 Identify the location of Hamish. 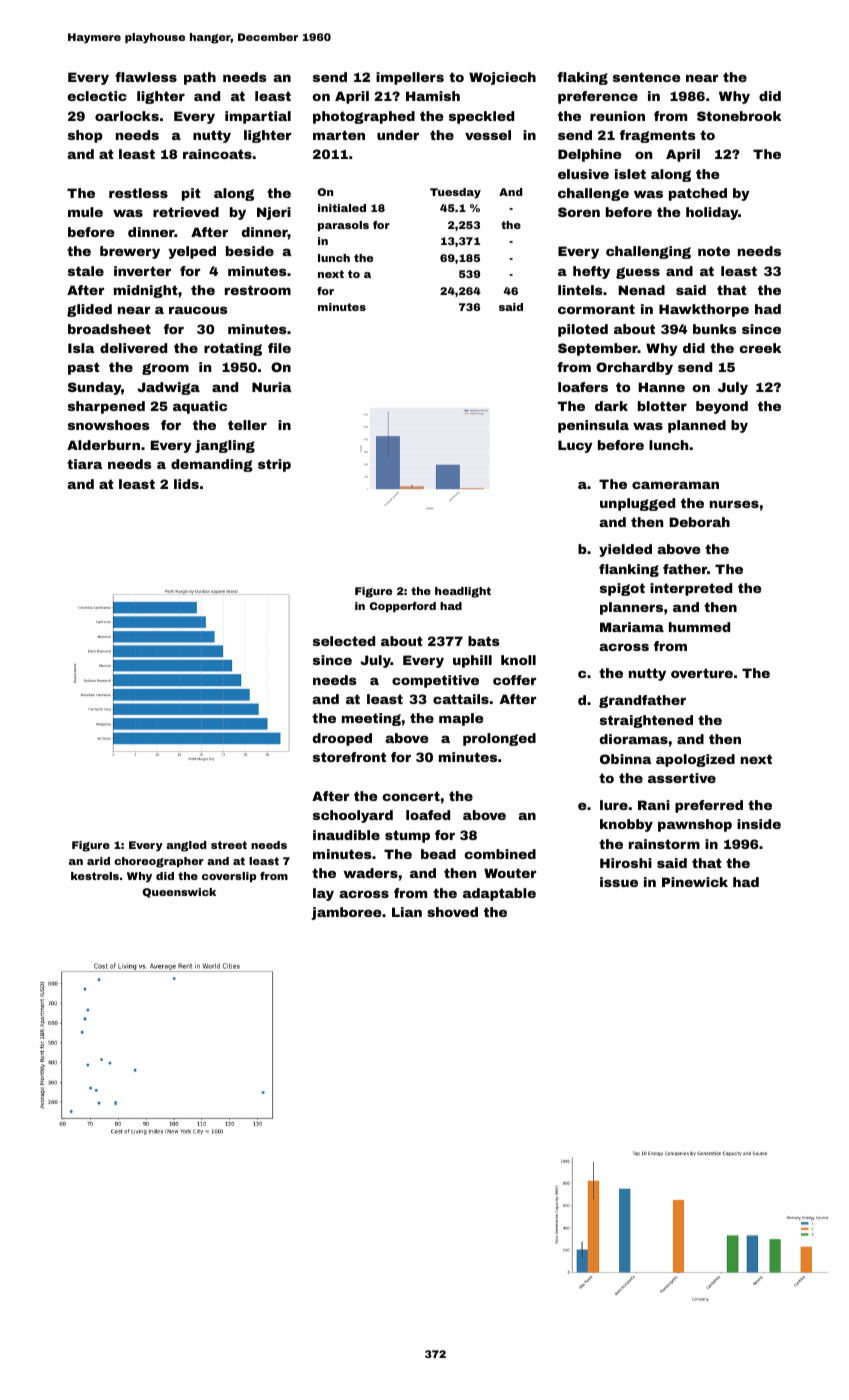
(433, 96).
